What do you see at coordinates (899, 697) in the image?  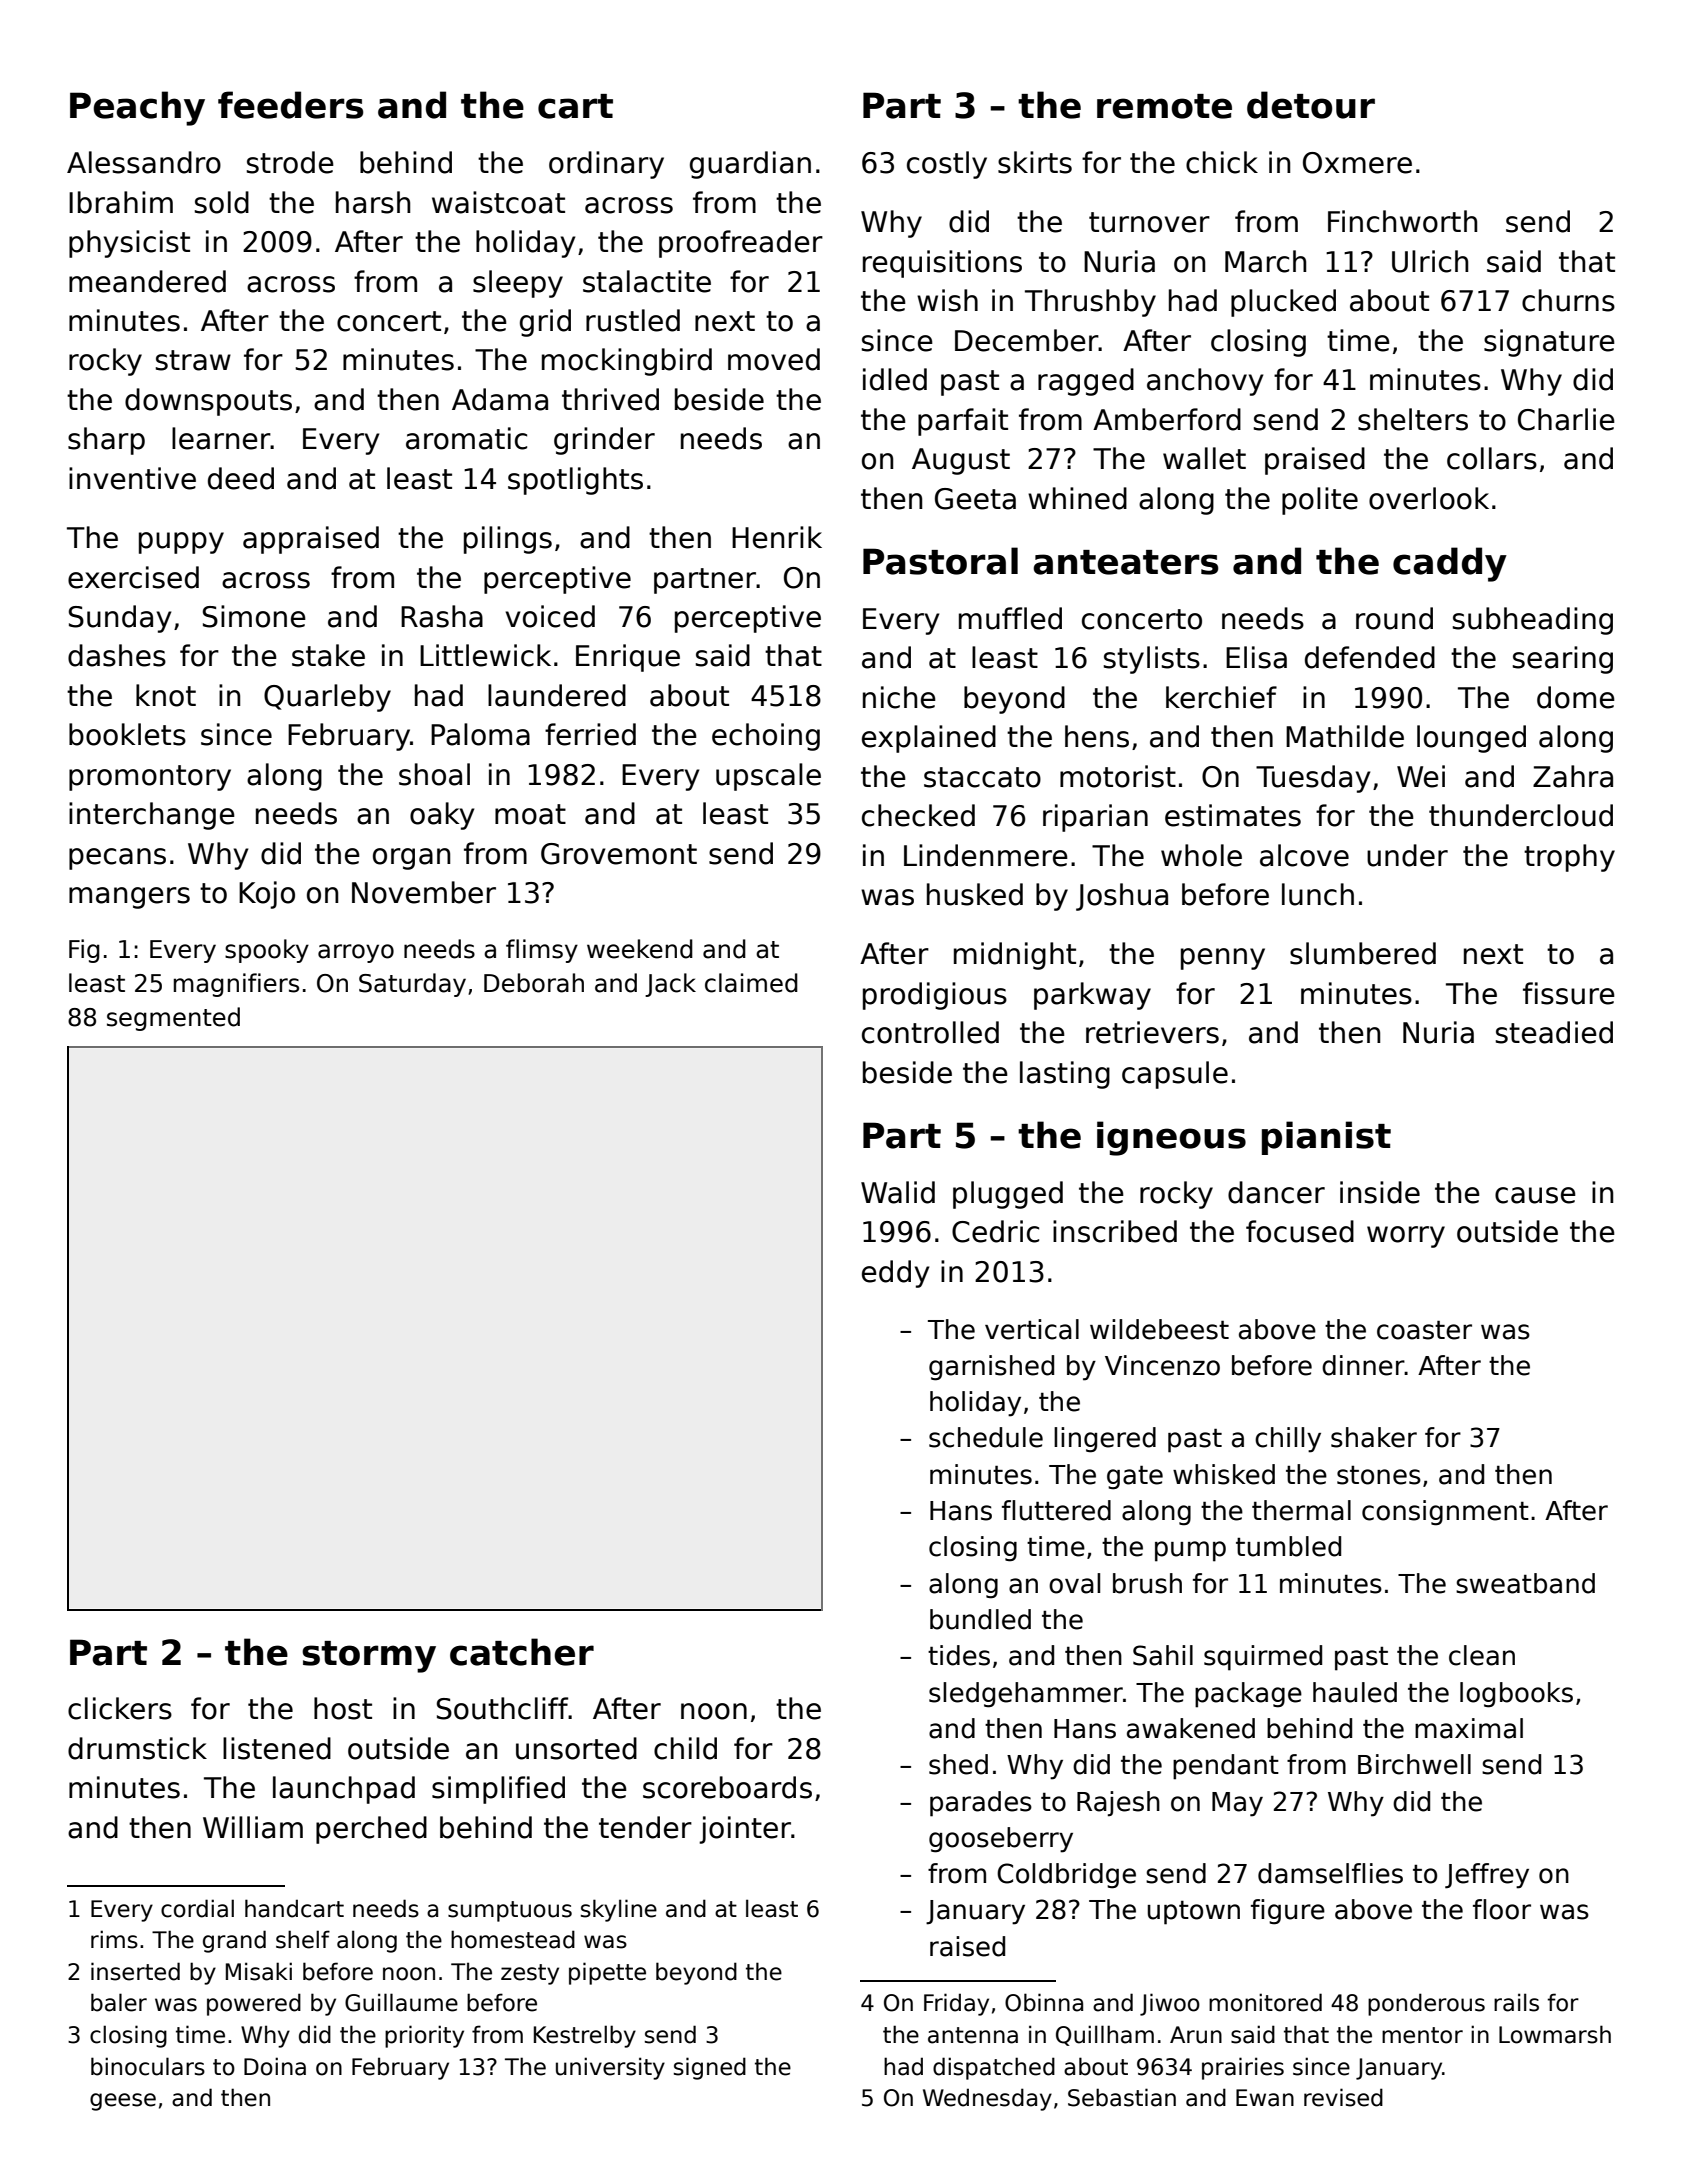 I see `niche` at bounding box center [899, 697].
